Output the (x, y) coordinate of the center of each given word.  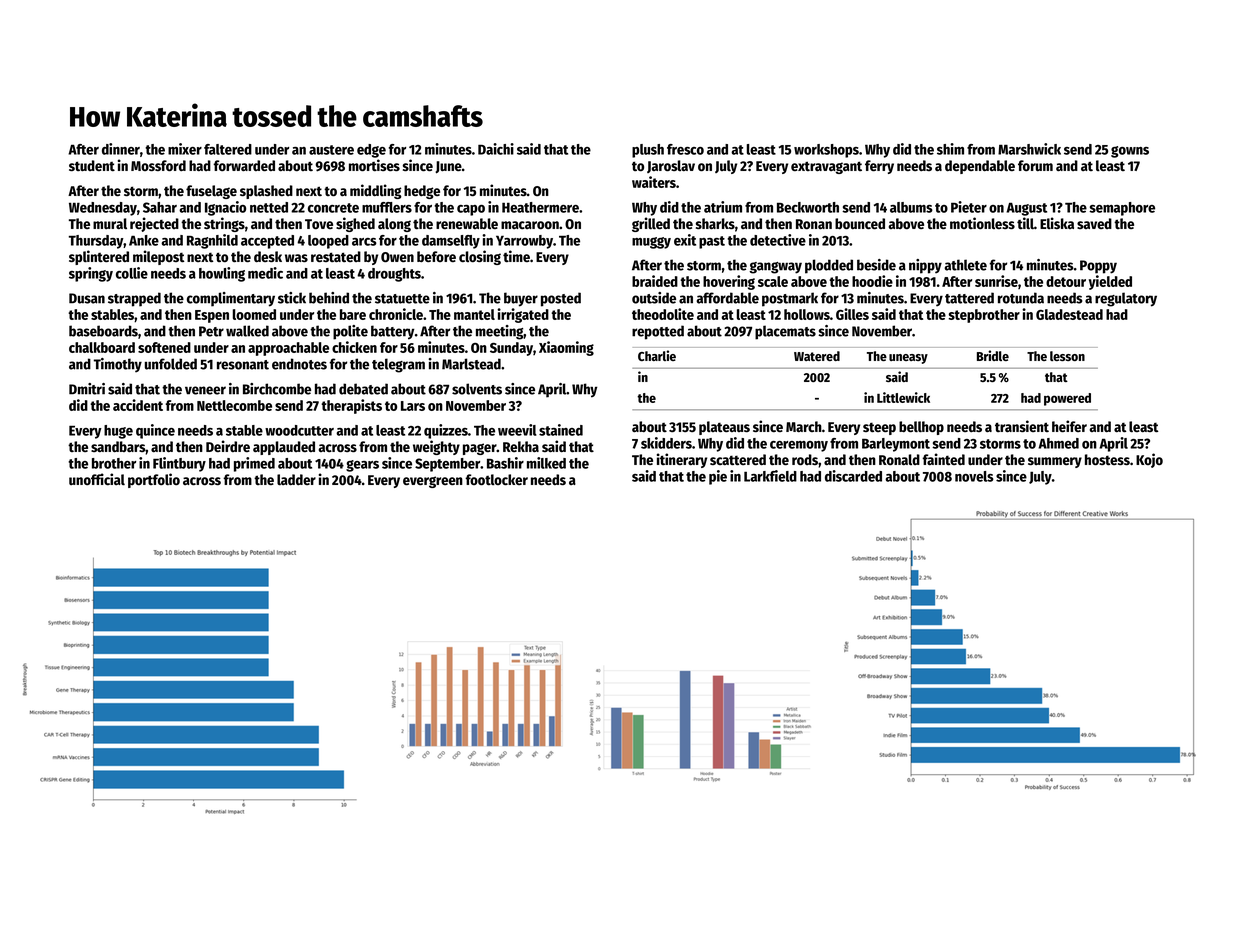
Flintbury (179, 464)
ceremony (799, 446)
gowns (1130, 152)
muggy (651, 243)
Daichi (496, 149)
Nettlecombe (234, 405)
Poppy (1098, 267)
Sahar (160, 207)
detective (778, 240)
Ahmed (1058, 443)
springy (91, 274)
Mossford (158, 165)
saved (1094, 223)
